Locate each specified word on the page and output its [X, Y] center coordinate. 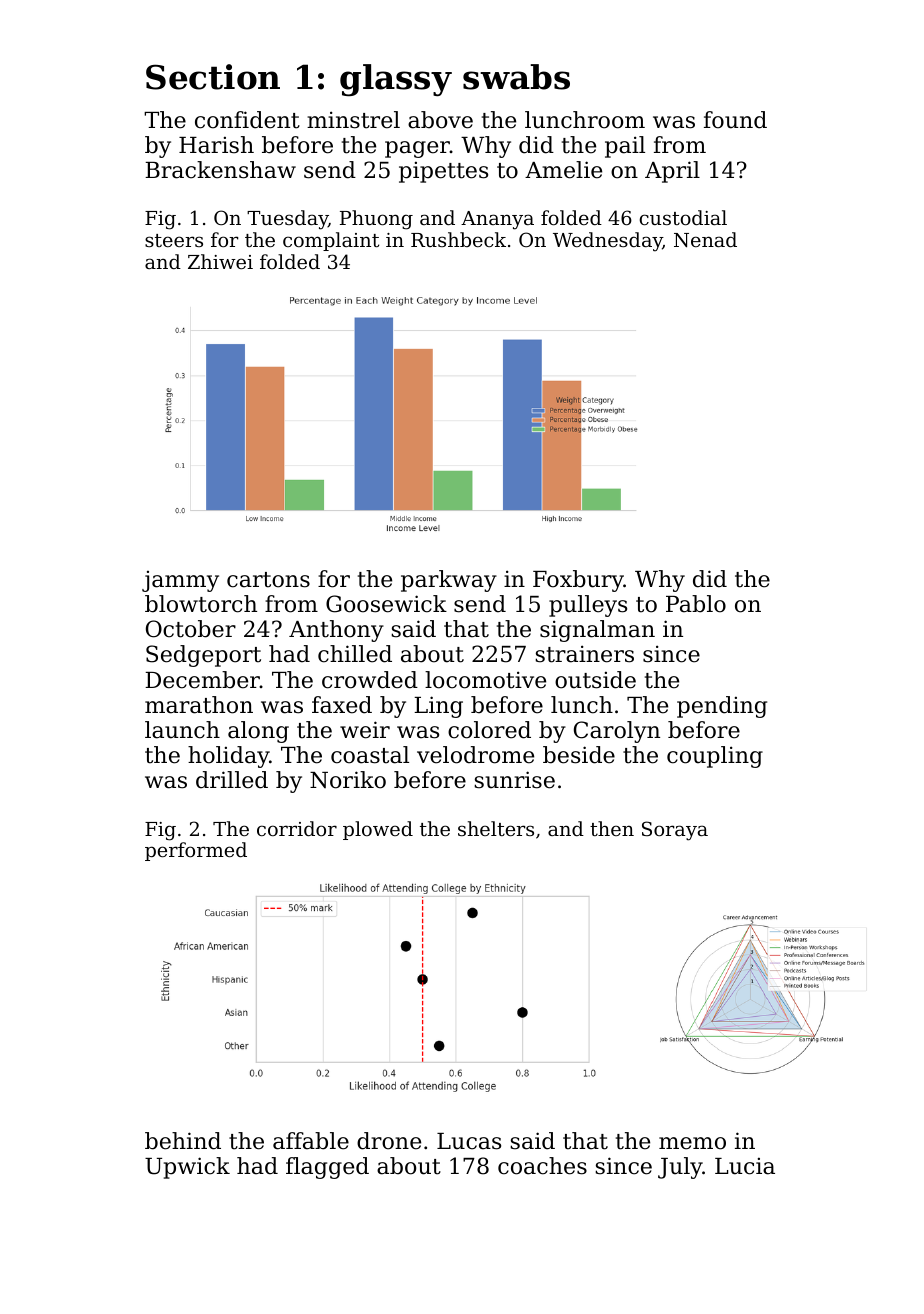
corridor [297, 828]
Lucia [745, 1166]
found [735, 120]
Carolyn [617, 732]
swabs [516, 77]
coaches [542, 1166]
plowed [378, 830]
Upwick [187, 1168]
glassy [396, 80]
